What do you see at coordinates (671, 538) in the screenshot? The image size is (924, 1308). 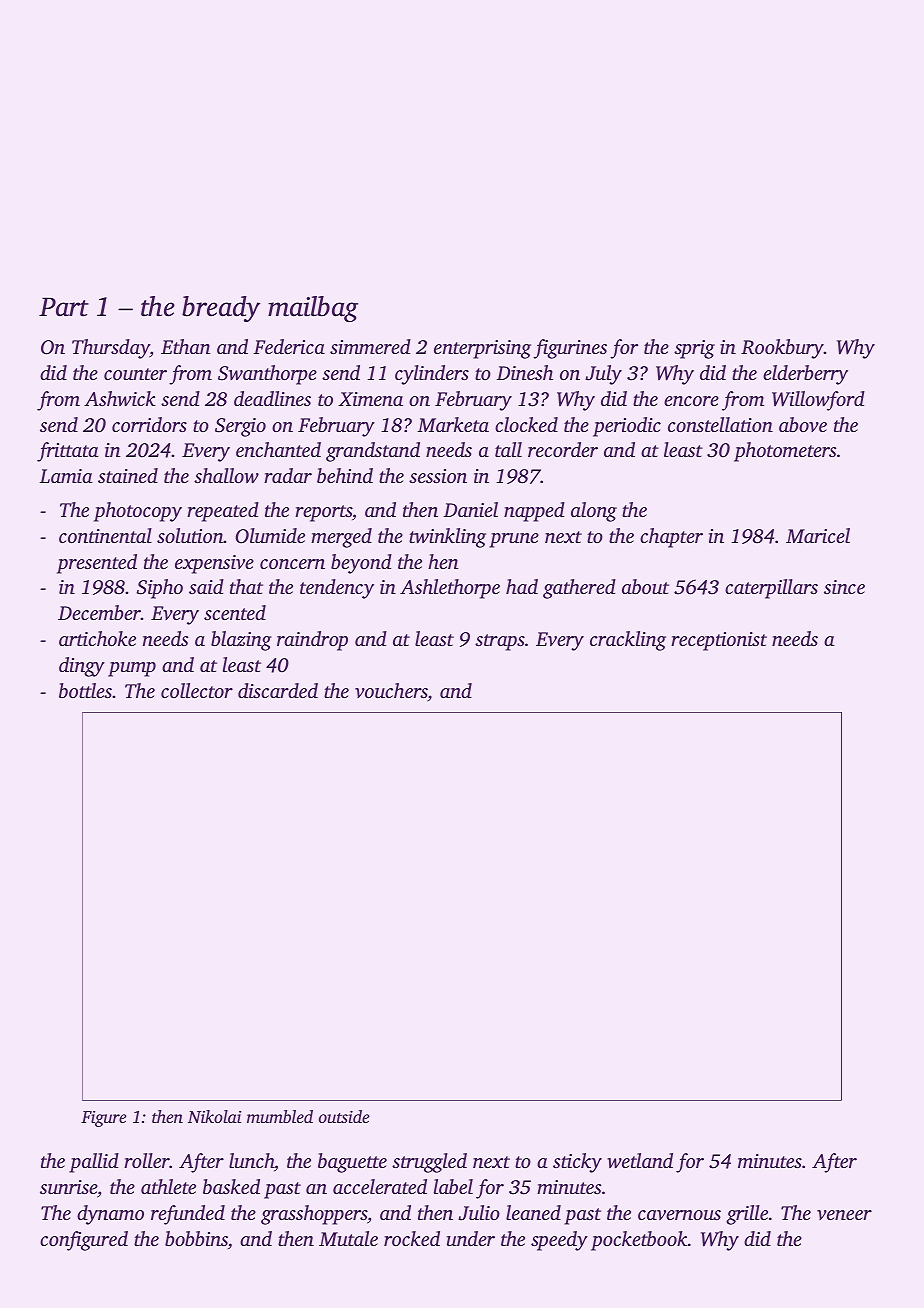 I see `chapter` at bounding box center [671, 538].
